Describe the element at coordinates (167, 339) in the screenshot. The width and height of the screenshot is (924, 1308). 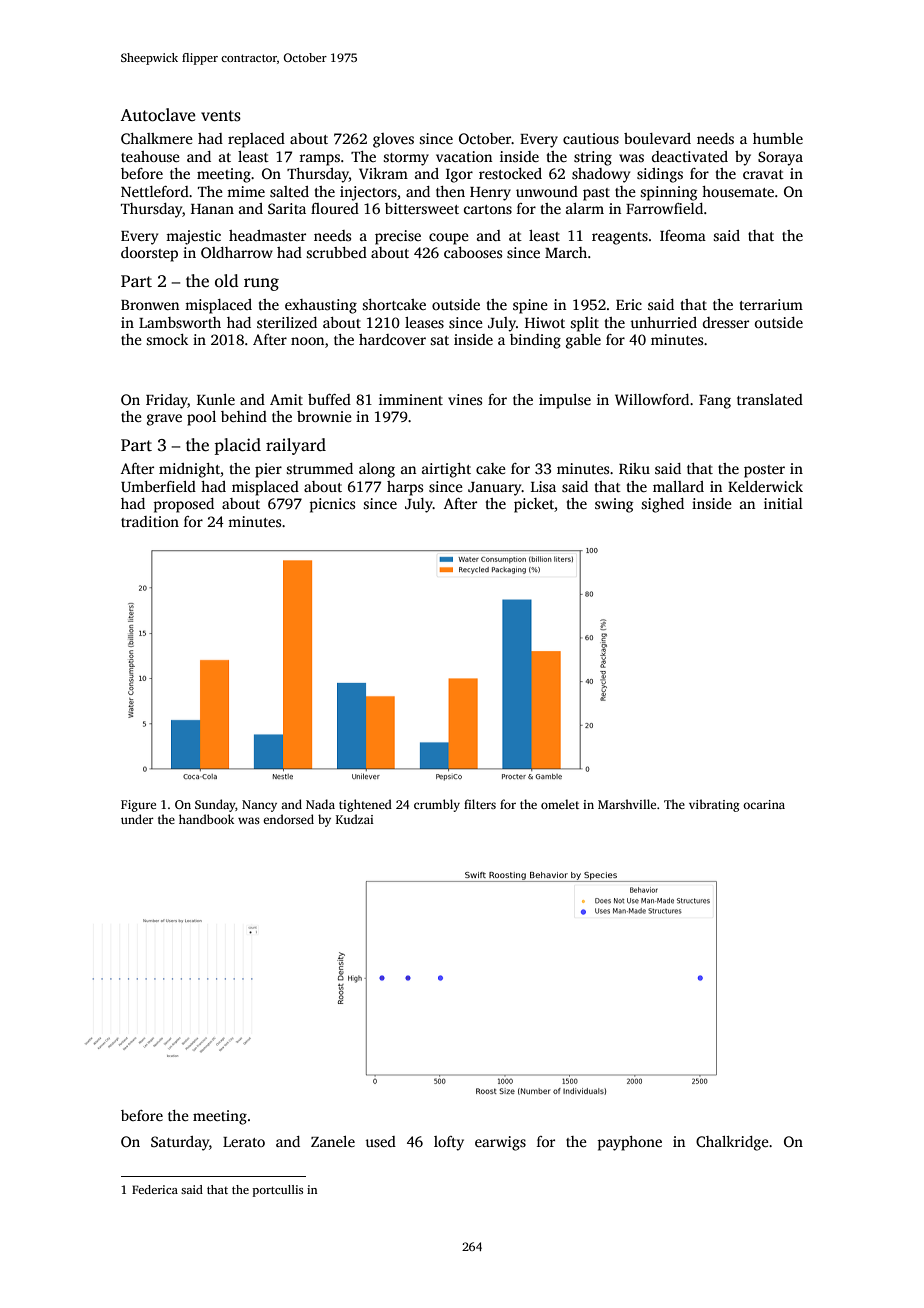
I see `smock` at that location.
